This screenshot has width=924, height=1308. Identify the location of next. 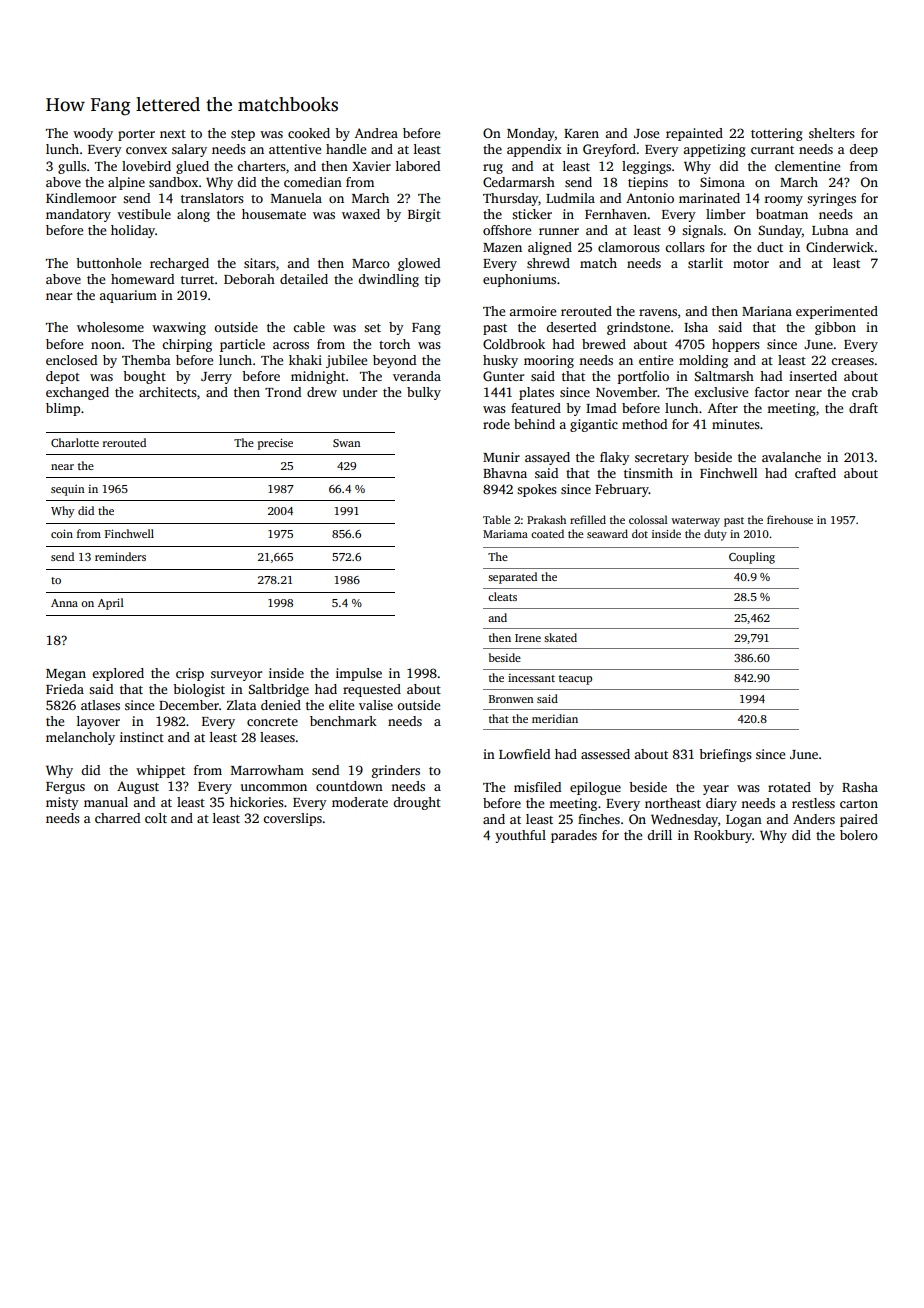
(173, 134).
